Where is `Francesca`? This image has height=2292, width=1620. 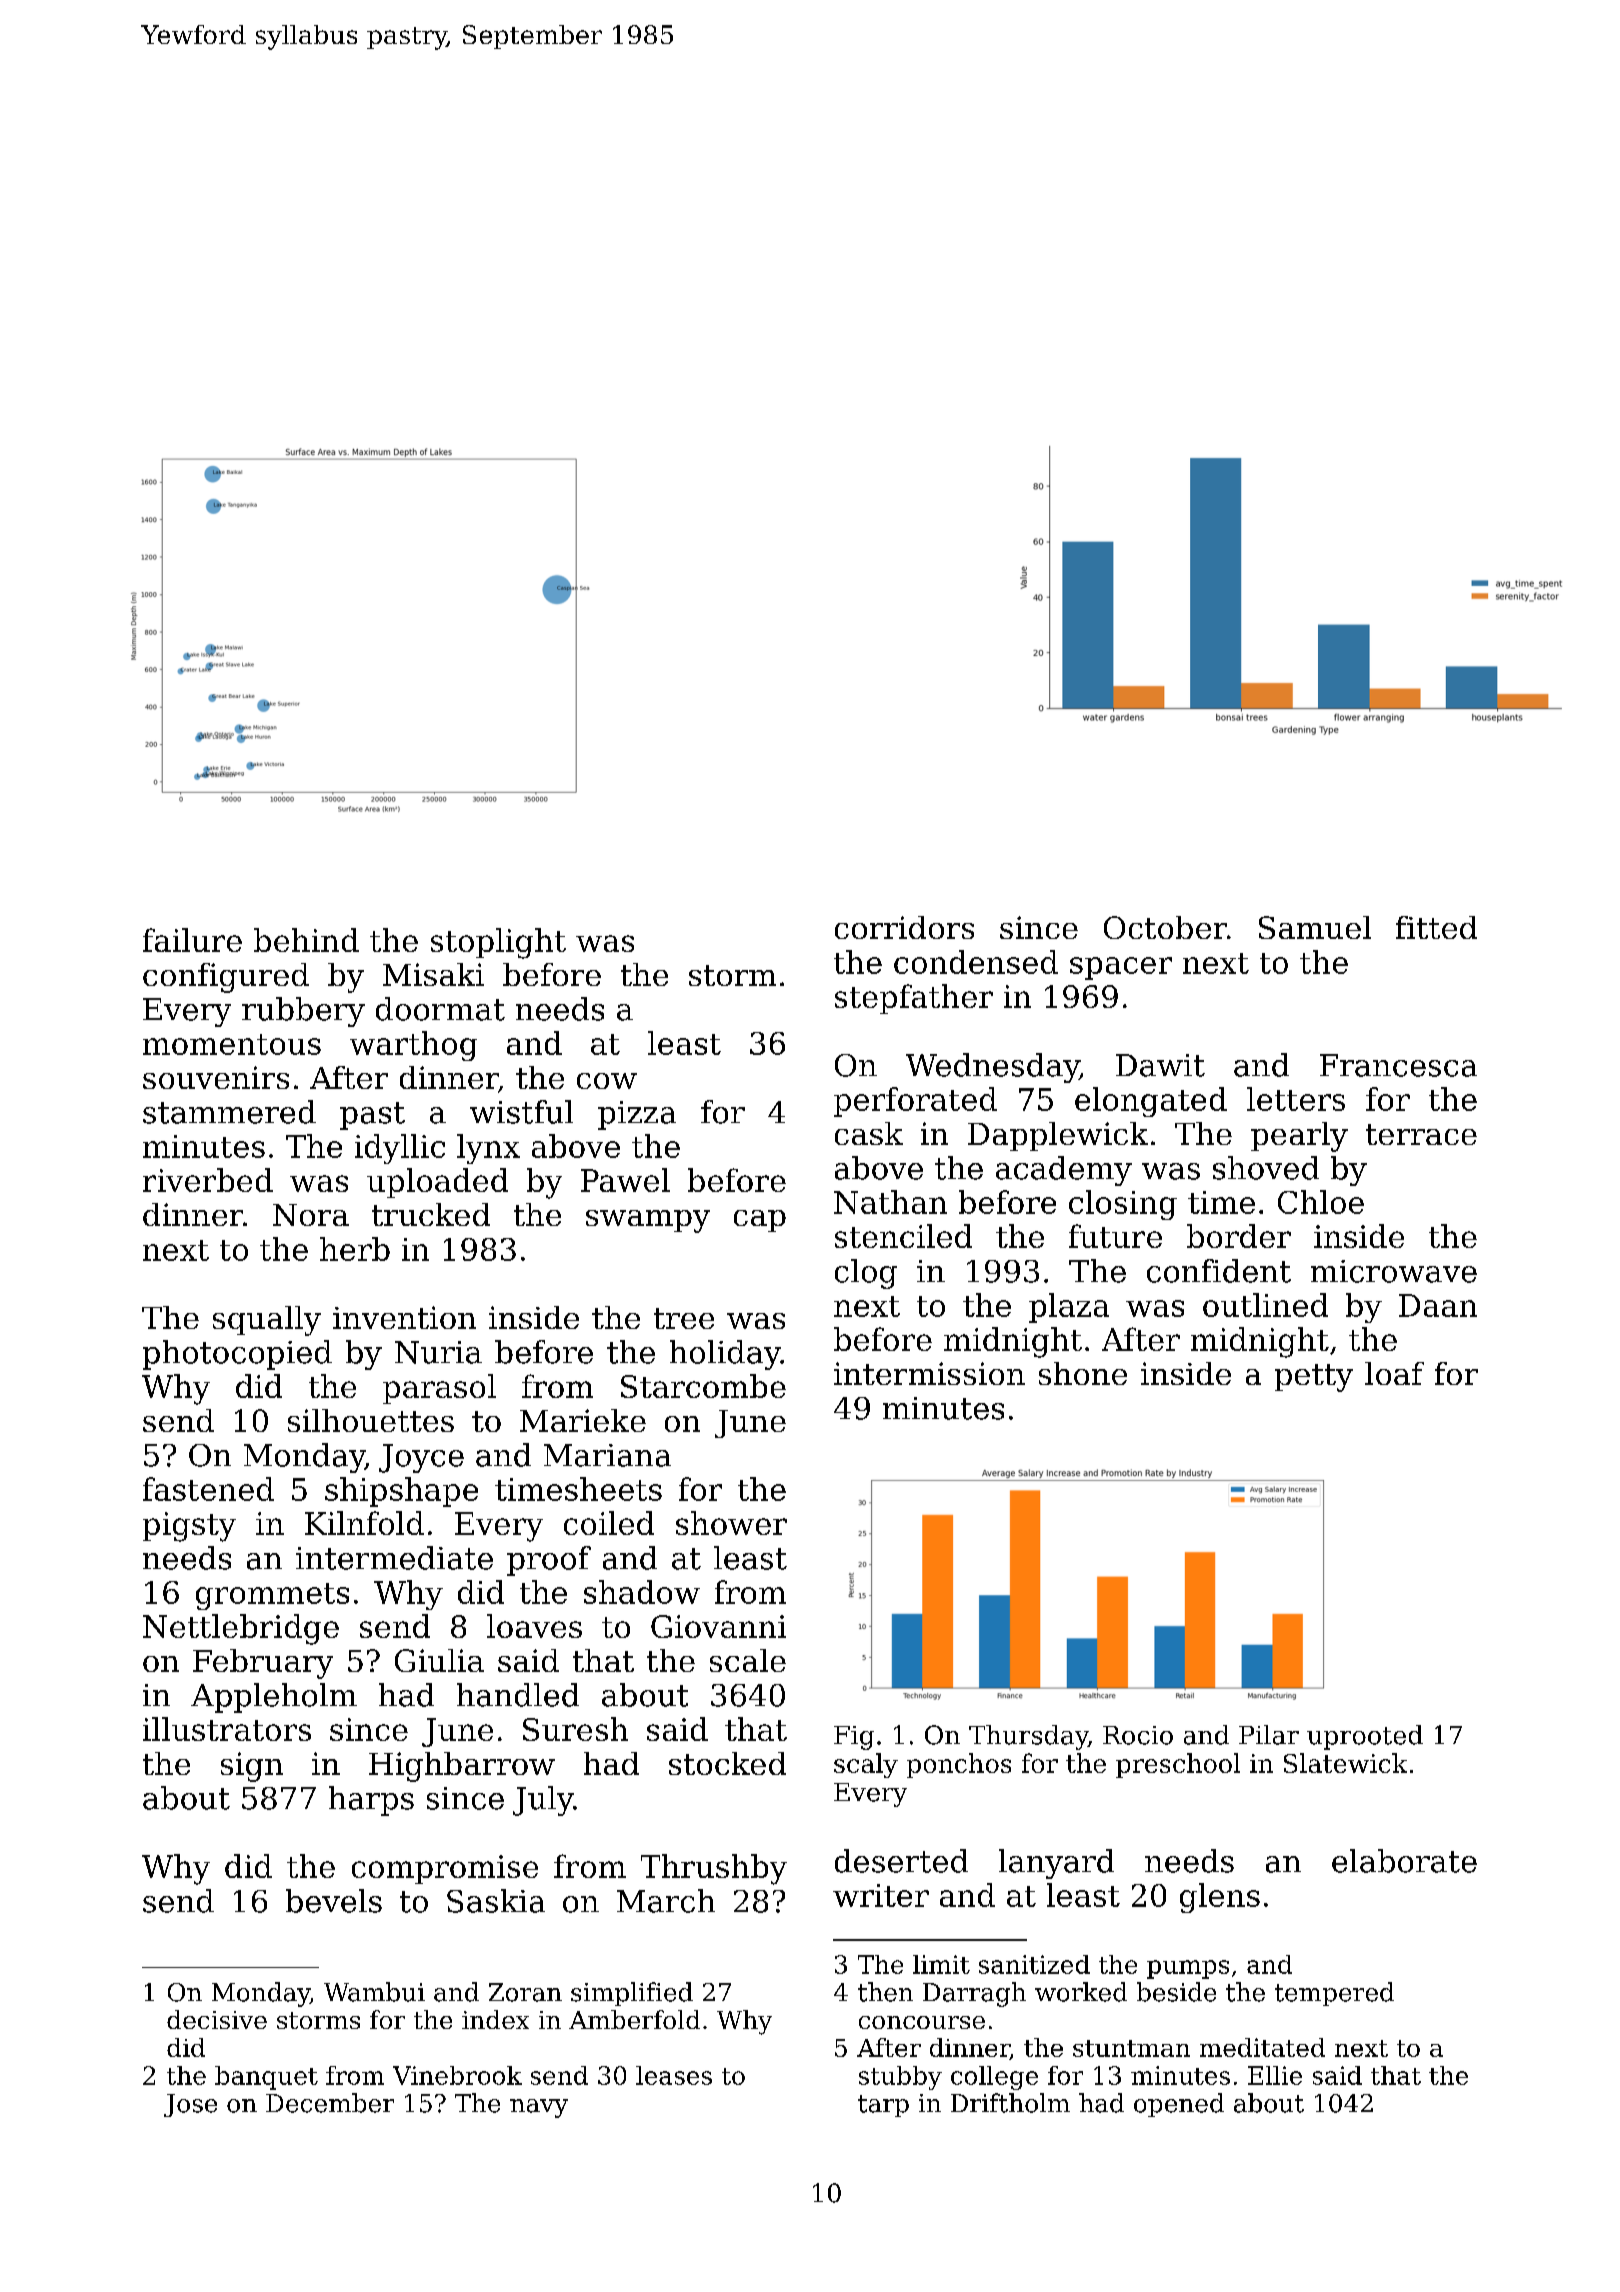 Francesca is located at coordinates (1398, 1065).
